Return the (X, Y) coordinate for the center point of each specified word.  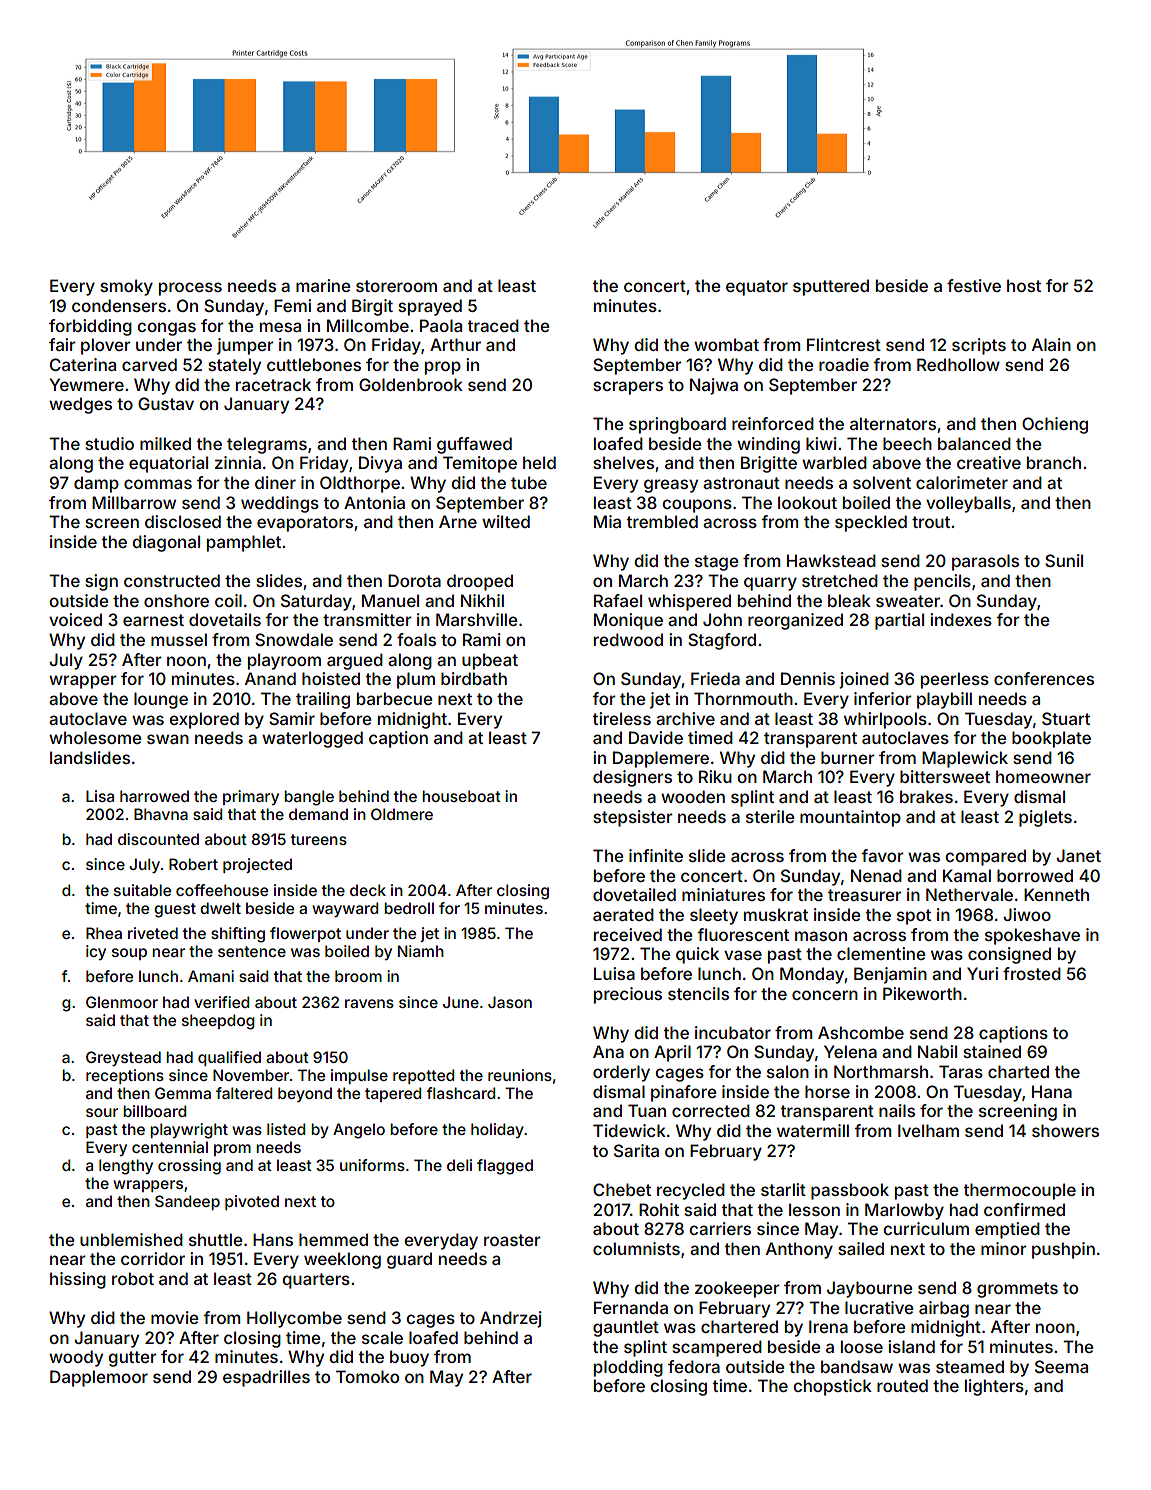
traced (493, 325)
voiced (75, 619)
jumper (245, 346)
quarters (316, 1281)
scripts (979, 346)
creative (989, 462)
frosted (1032, 973)
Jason (510, 1002)
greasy (671, 486)
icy (96, 952)
